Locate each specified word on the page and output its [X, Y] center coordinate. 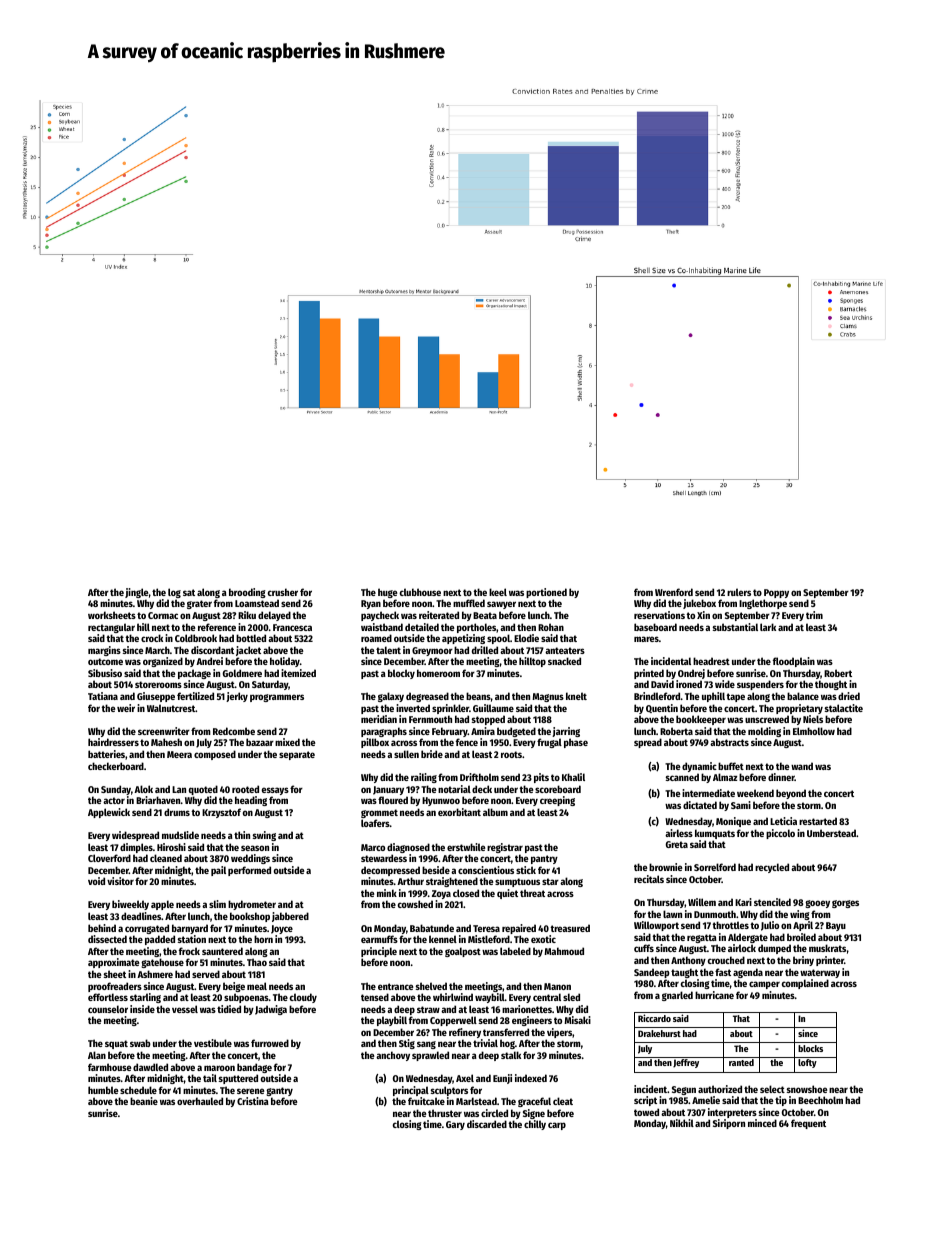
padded [160, 940]
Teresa [486, 928]
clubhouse [420, 592]
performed [249, 871]
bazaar [260, 742]
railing [424, 778]
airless [679, 833]
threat [532, 893]
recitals [649, 879]
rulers [739, 592]
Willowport [656, 926]
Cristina [253, 1101]
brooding [247, 593]
